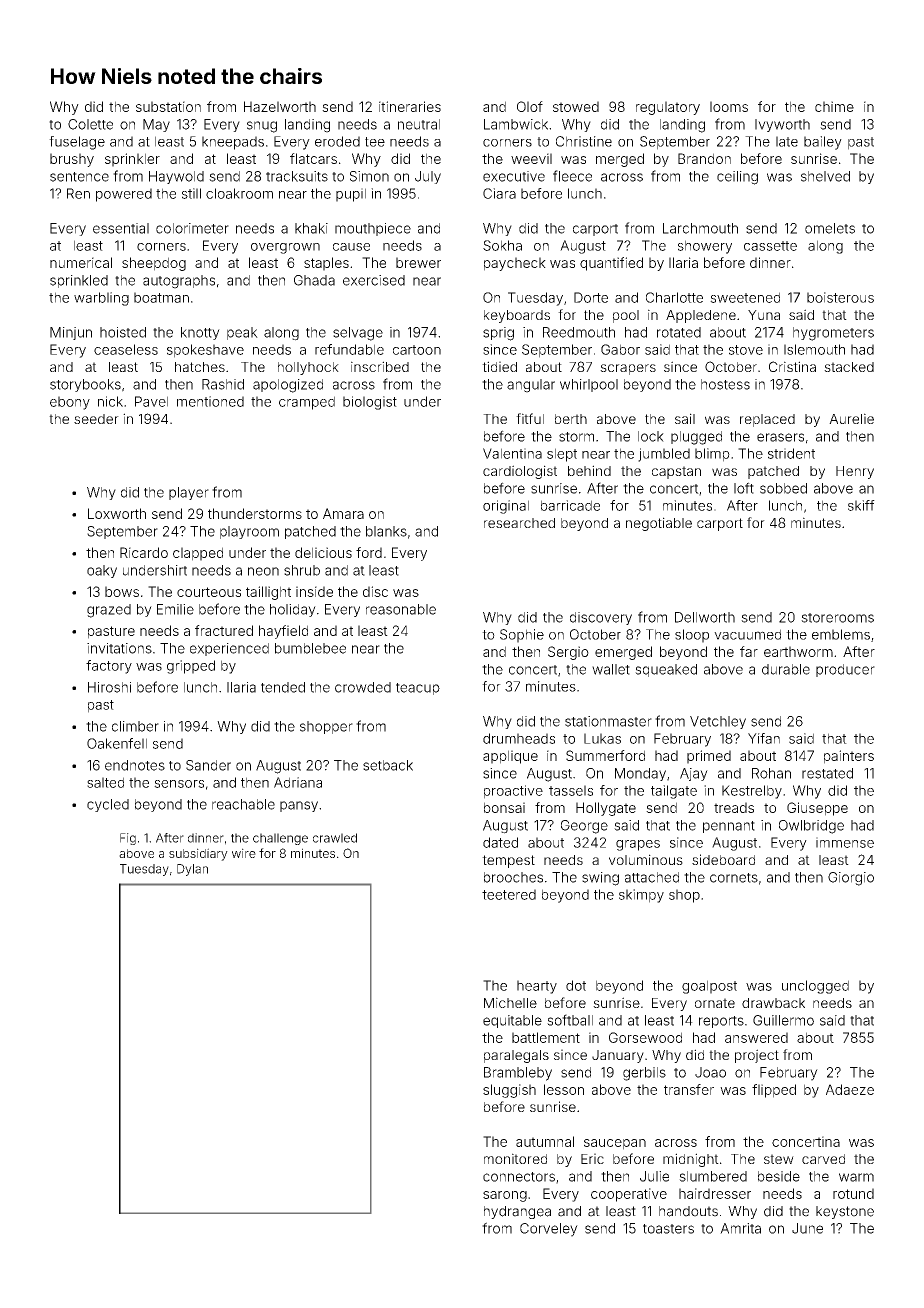 The height and width of the screenshot is (1308, 924). Describe the element at coordinates (102, 571) in the screenshot. I see `oaky` at that location.
